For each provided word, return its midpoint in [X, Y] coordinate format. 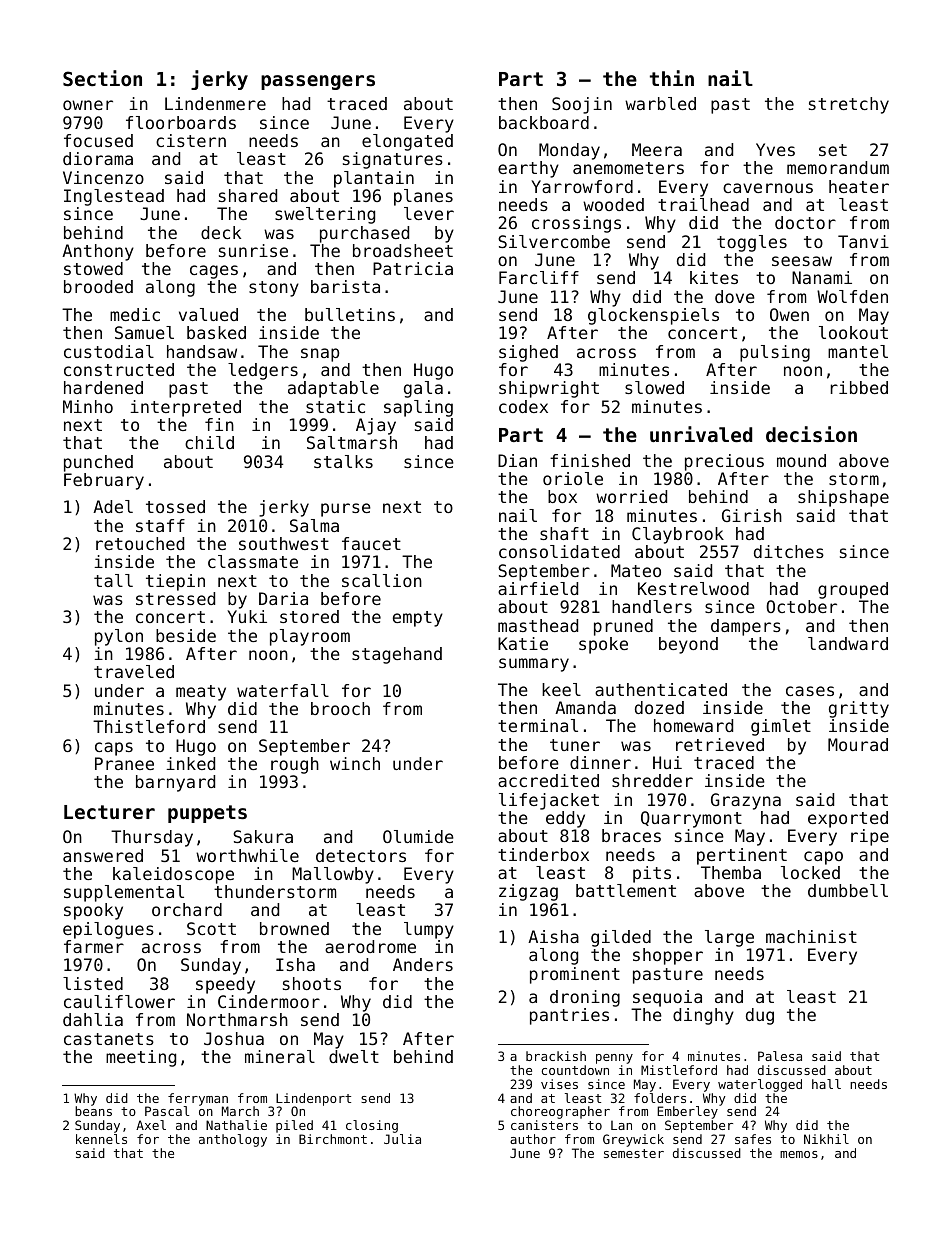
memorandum [838, 167]
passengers [318, 82]
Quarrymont [691, 819]
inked [190, 763]
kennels [101, 1139]
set [833, 150]
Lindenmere [215, 103]
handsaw [202, 351]
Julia [402, 1139]
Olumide [418, 836]
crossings [576, 224]
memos [799, 1154]
